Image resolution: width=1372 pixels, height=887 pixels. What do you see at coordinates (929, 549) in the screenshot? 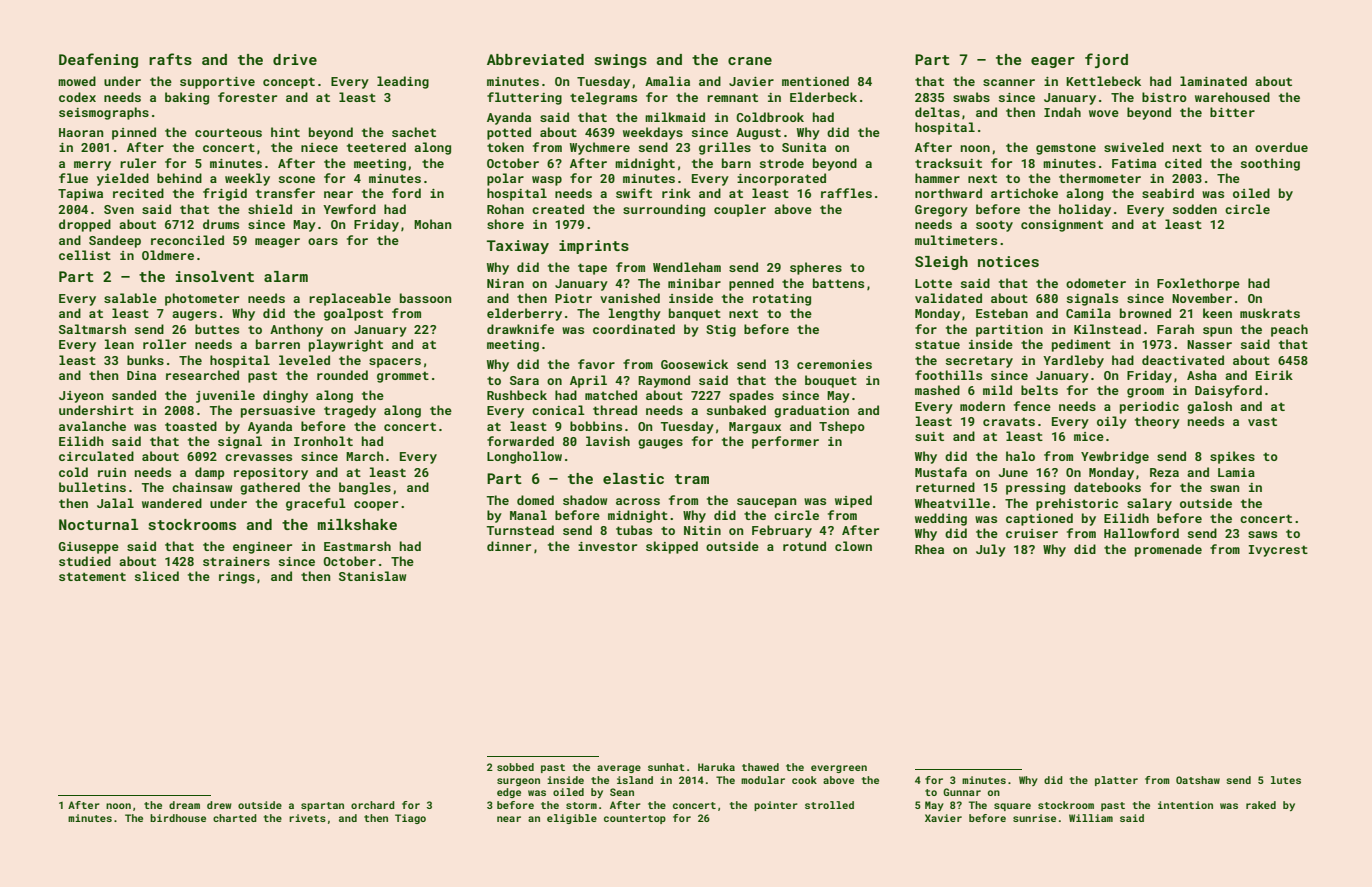
I see `Rhea` at bounding box center [929, 549].
